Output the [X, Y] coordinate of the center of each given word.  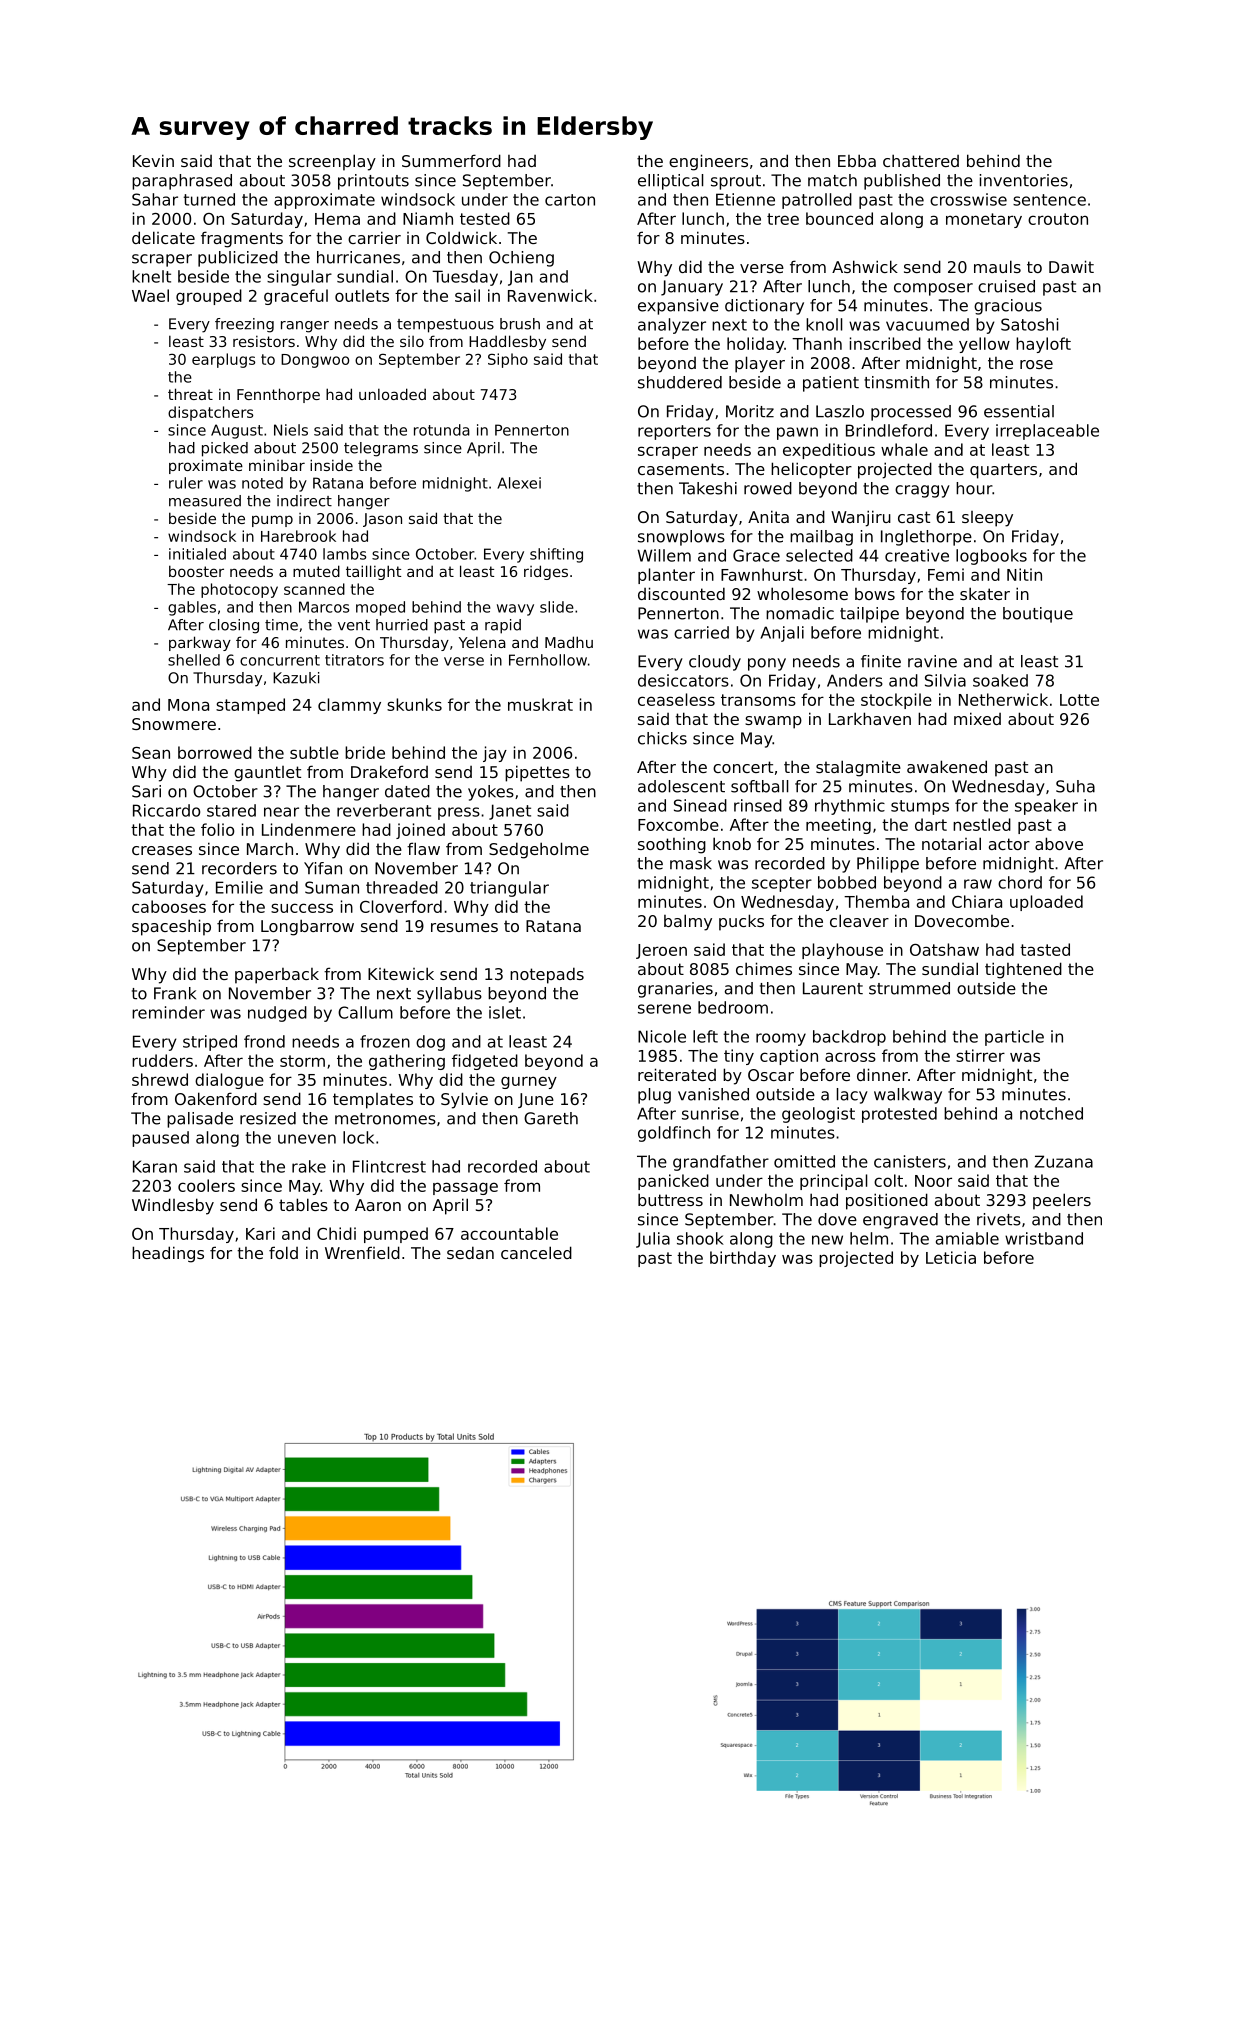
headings [168, 1254]
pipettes [537, 773]
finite [881, 661]
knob [732, 843]
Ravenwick [550, 295]
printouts [373, 182]
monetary [984, 220]
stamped [250, 706]
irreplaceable [1047, 432]
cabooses [169, 906]
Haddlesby [507, 342]
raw [978, 884]
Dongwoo [315, 361]
